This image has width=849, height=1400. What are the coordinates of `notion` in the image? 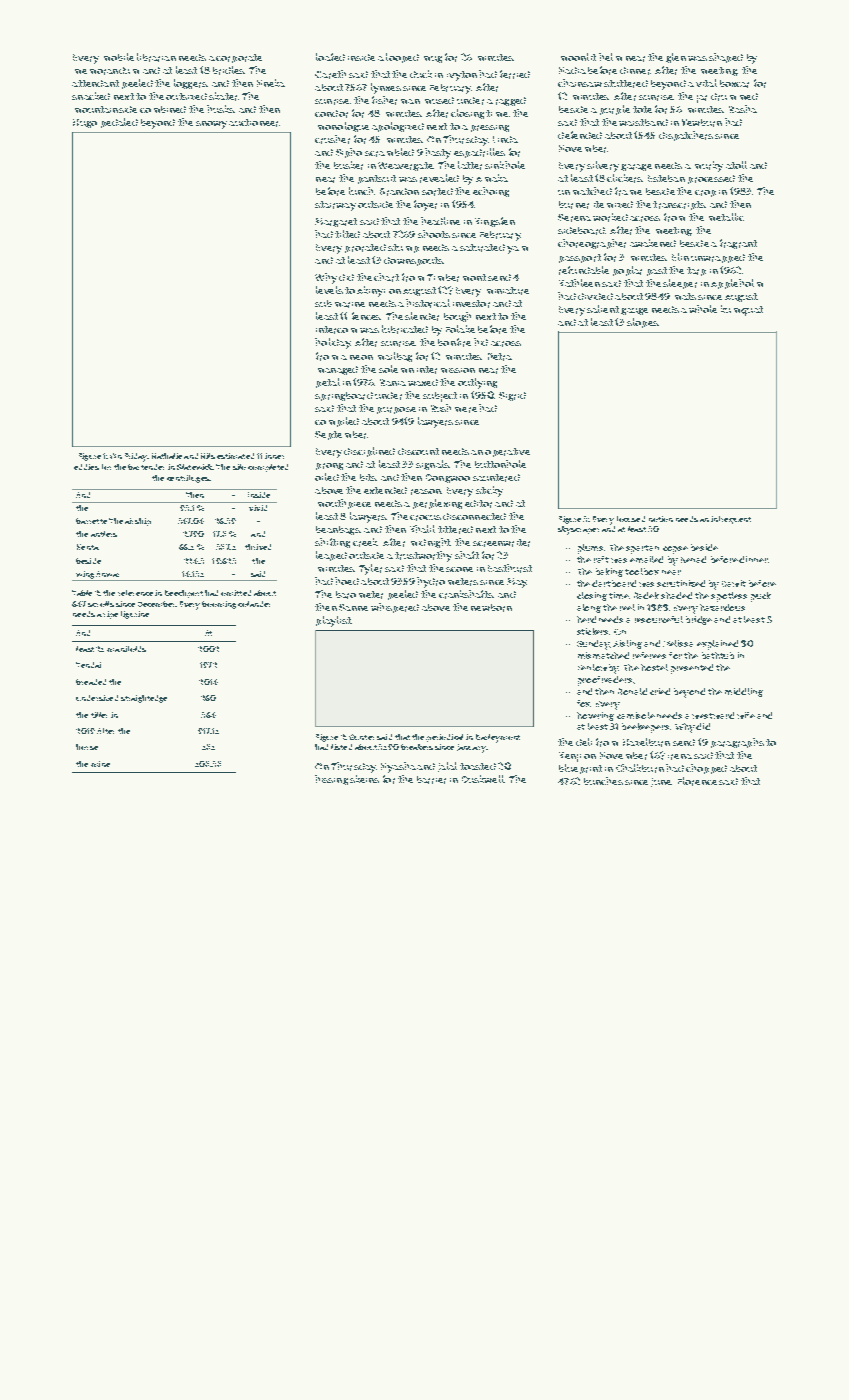 It's located at (661, 519).
